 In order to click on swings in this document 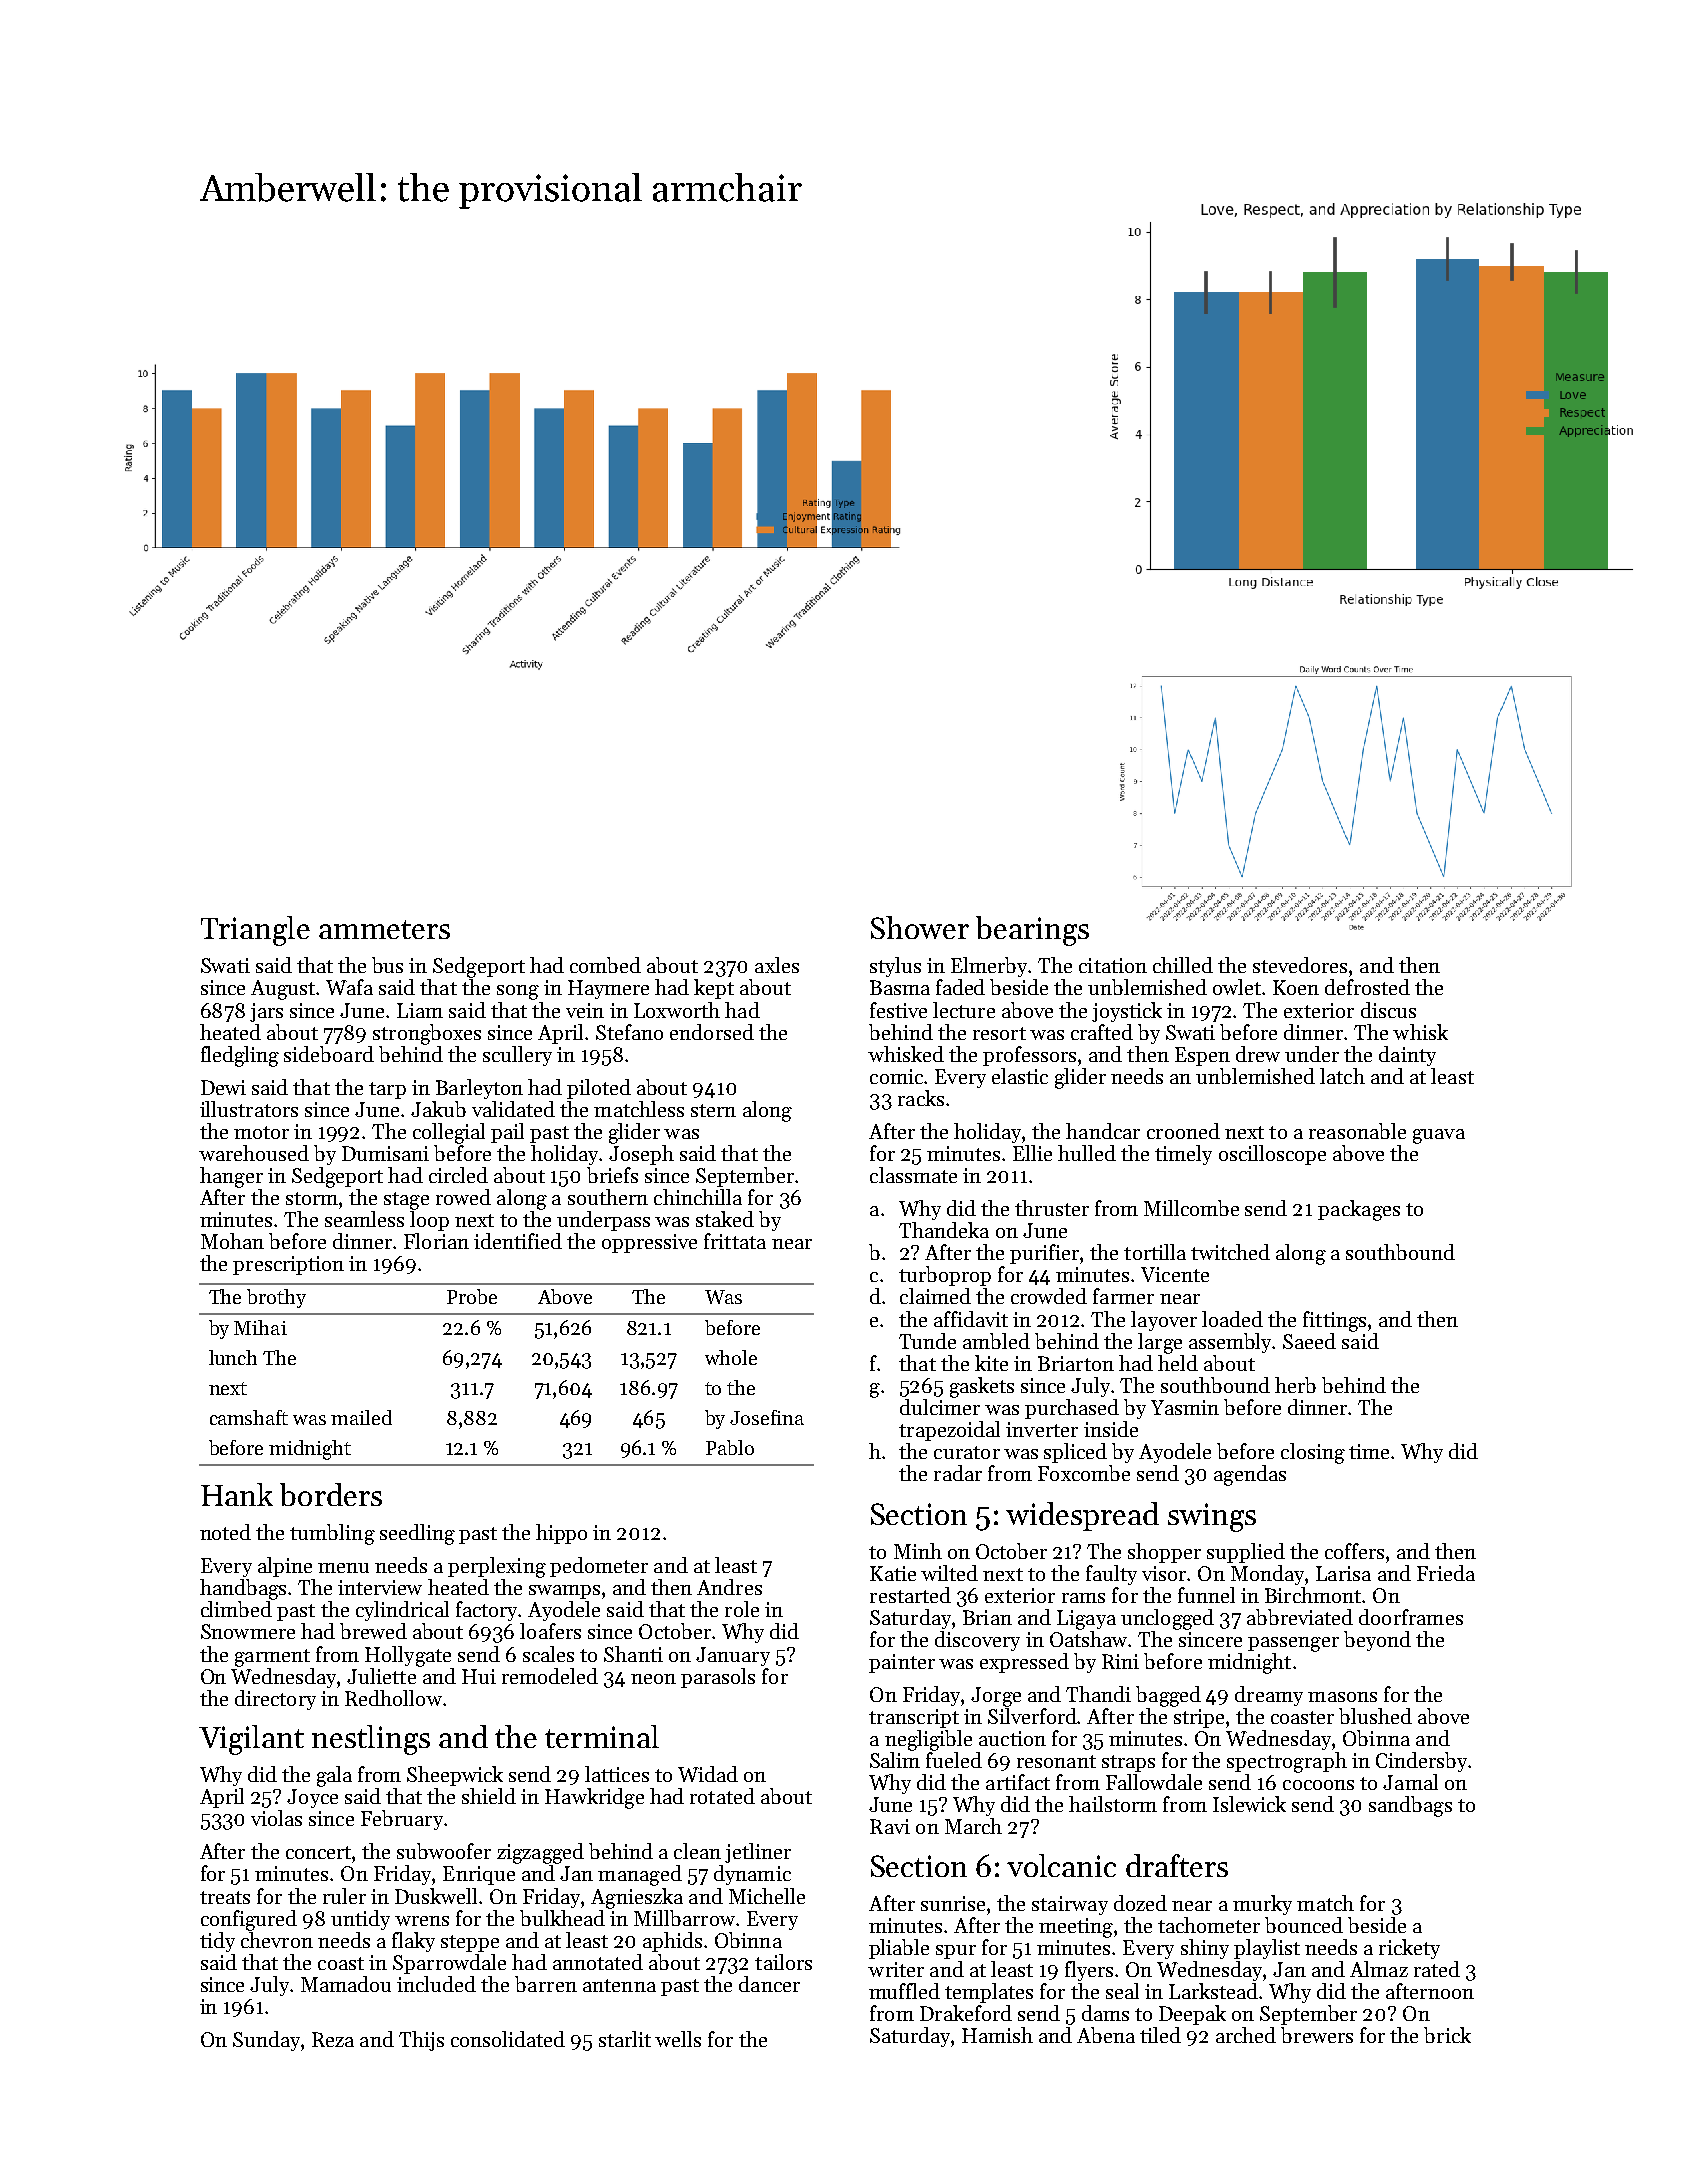, I will do `click(1212, 1517)`.
